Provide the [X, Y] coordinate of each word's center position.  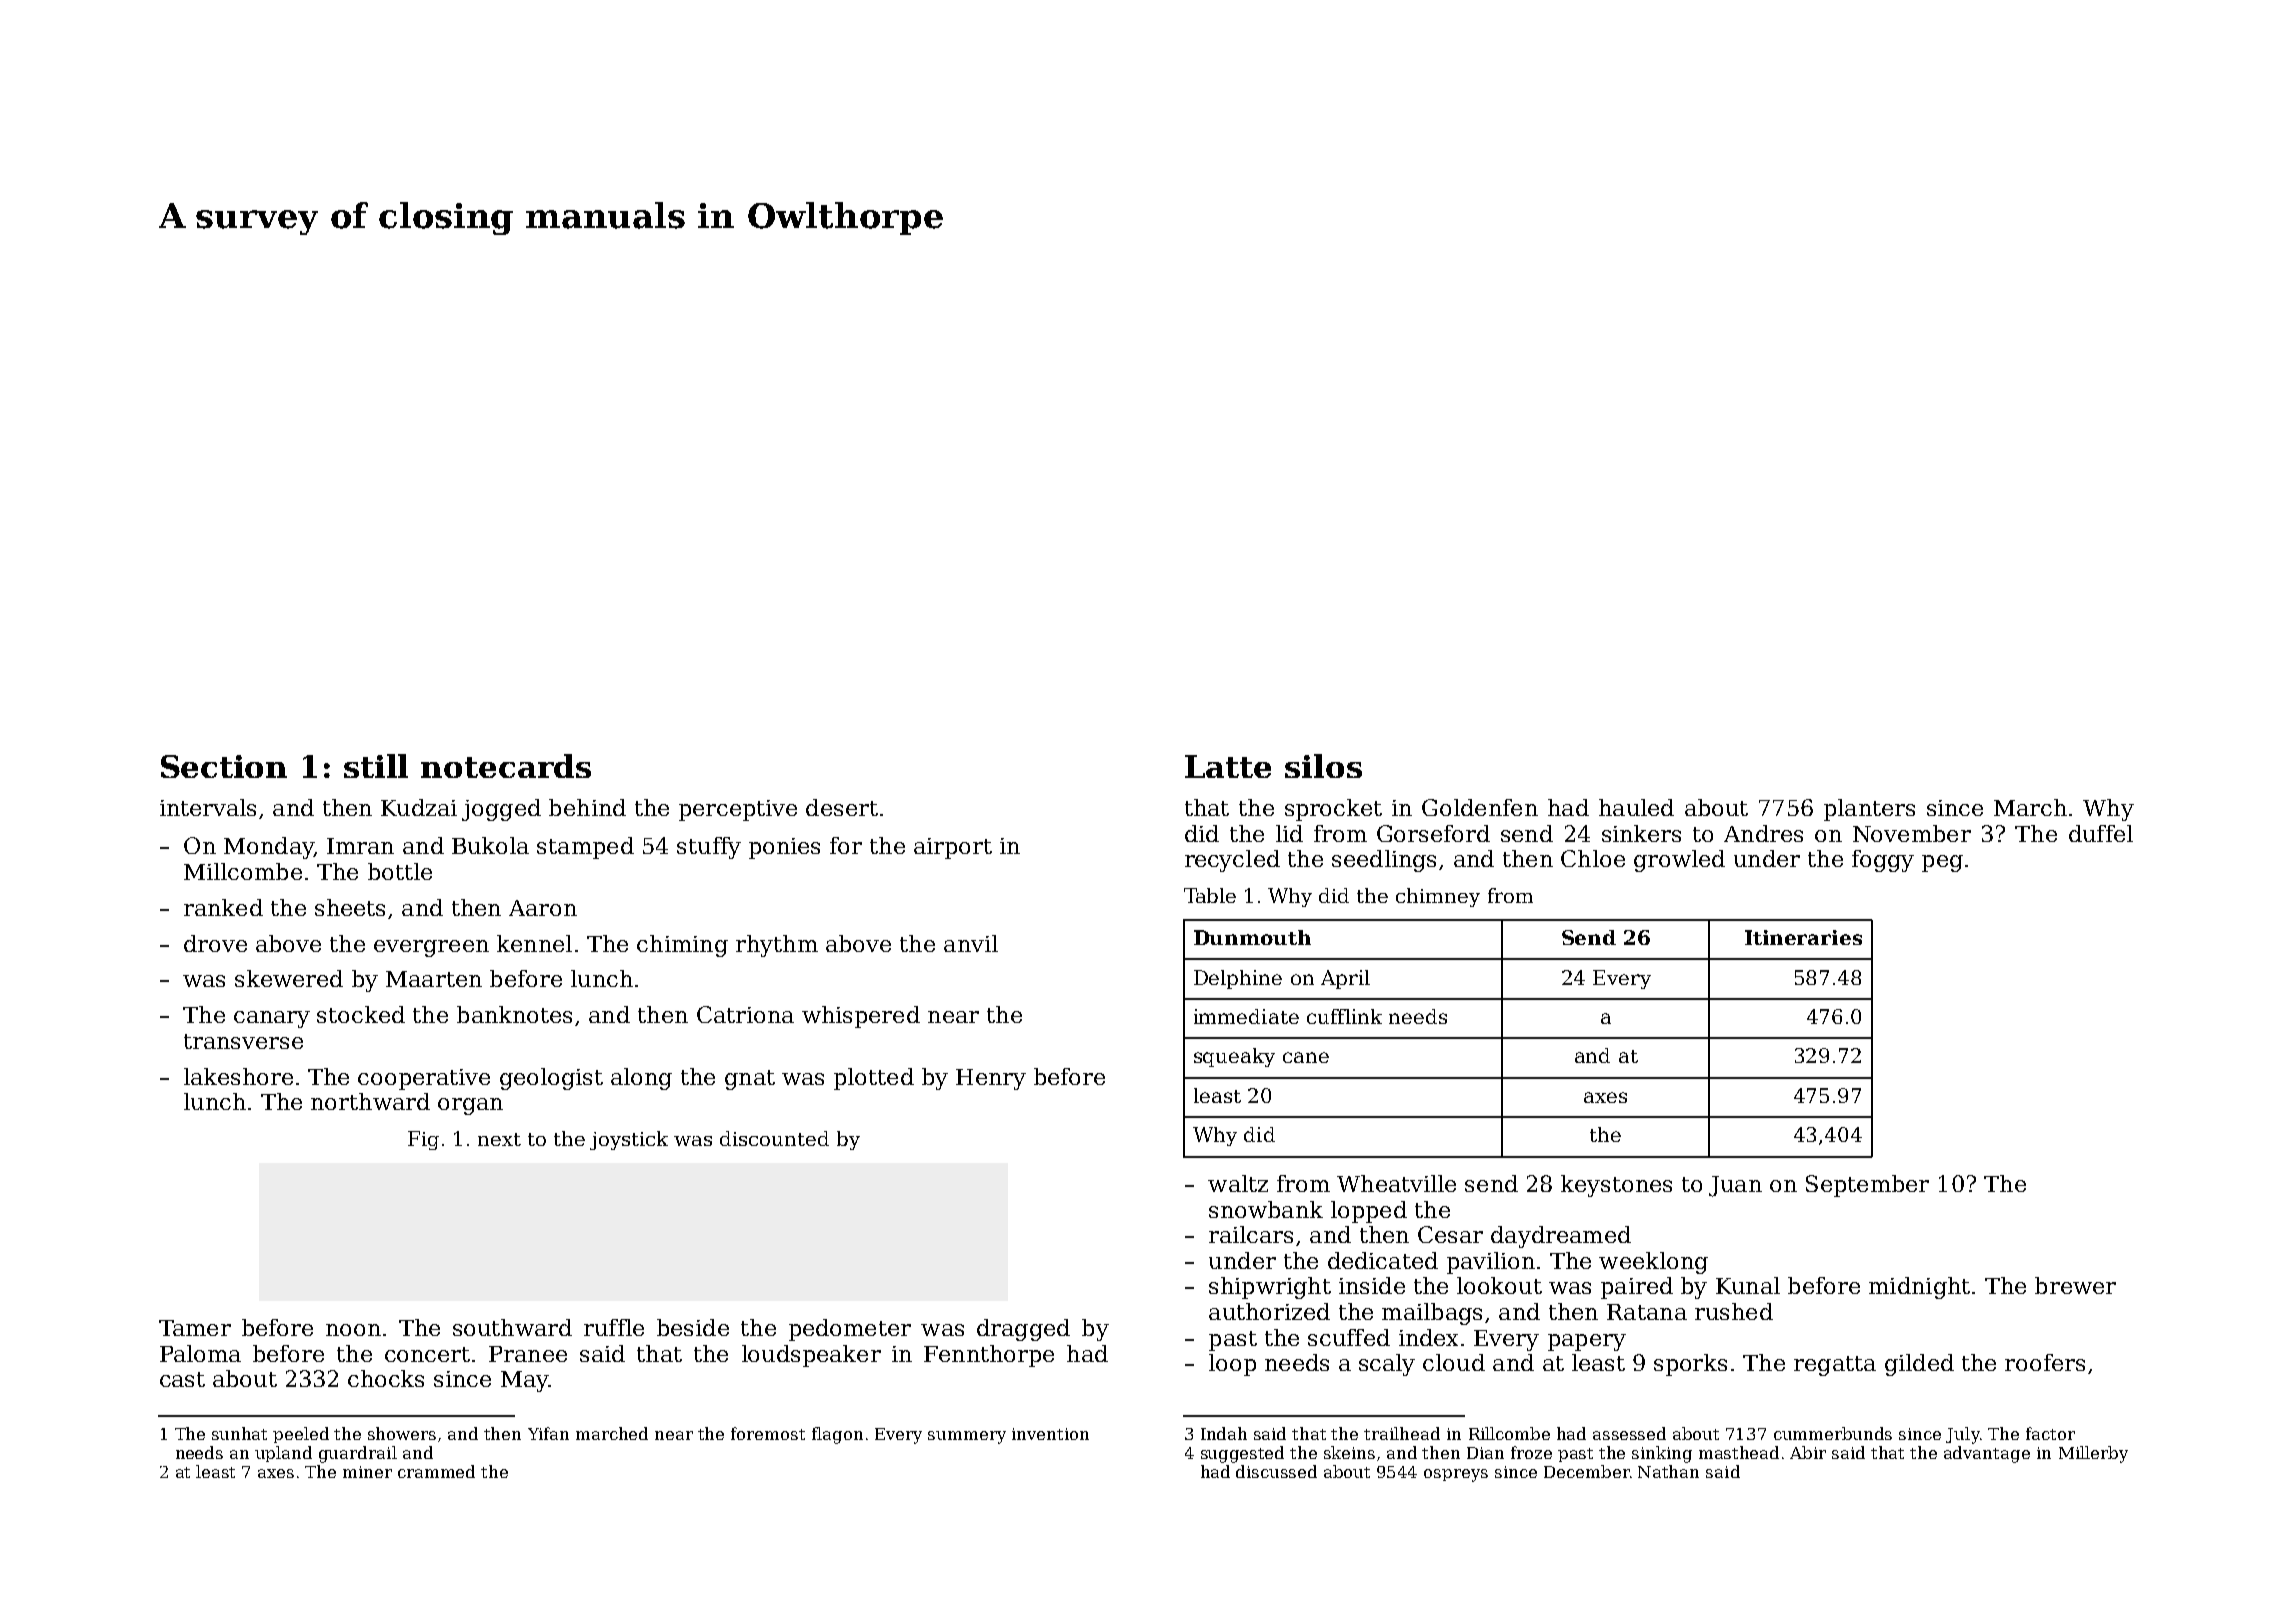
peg [1942, 863]
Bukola [490, 845]
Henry [991, 1079]
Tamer [195, 1328]
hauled [1636, 807]
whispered [861, 1017]
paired [1637, 1288]
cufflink [1344, 1016]
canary [272, 1019]
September [1867, 1186]
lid [1289, 833]
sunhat [239, 1433]
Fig [423, 1140]
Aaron [543, 908]
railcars [1251, 1234]
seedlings [1384, 861]
